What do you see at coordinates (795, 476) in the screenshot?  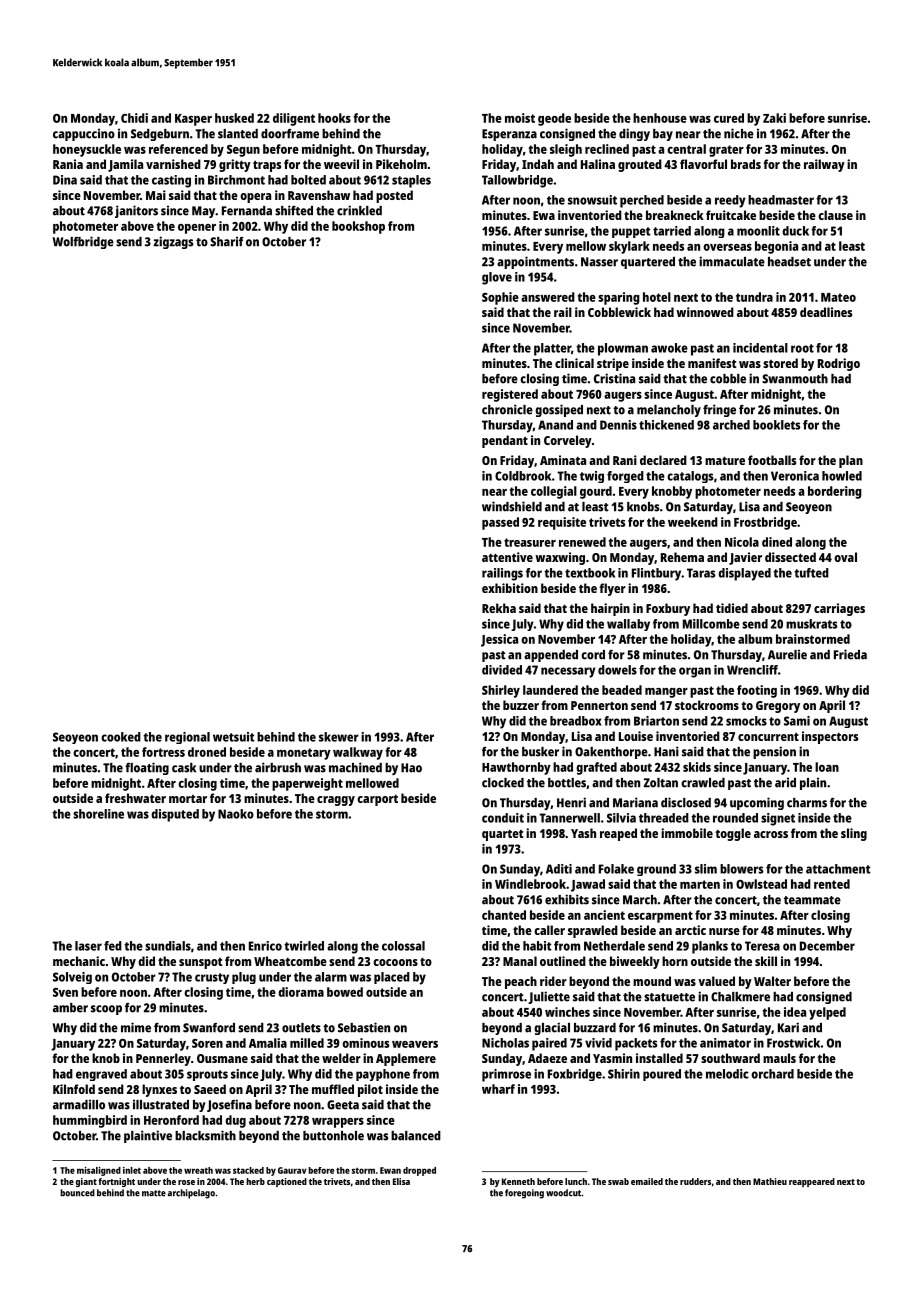 I see `Veronica` at bounding box center [795, 476].
